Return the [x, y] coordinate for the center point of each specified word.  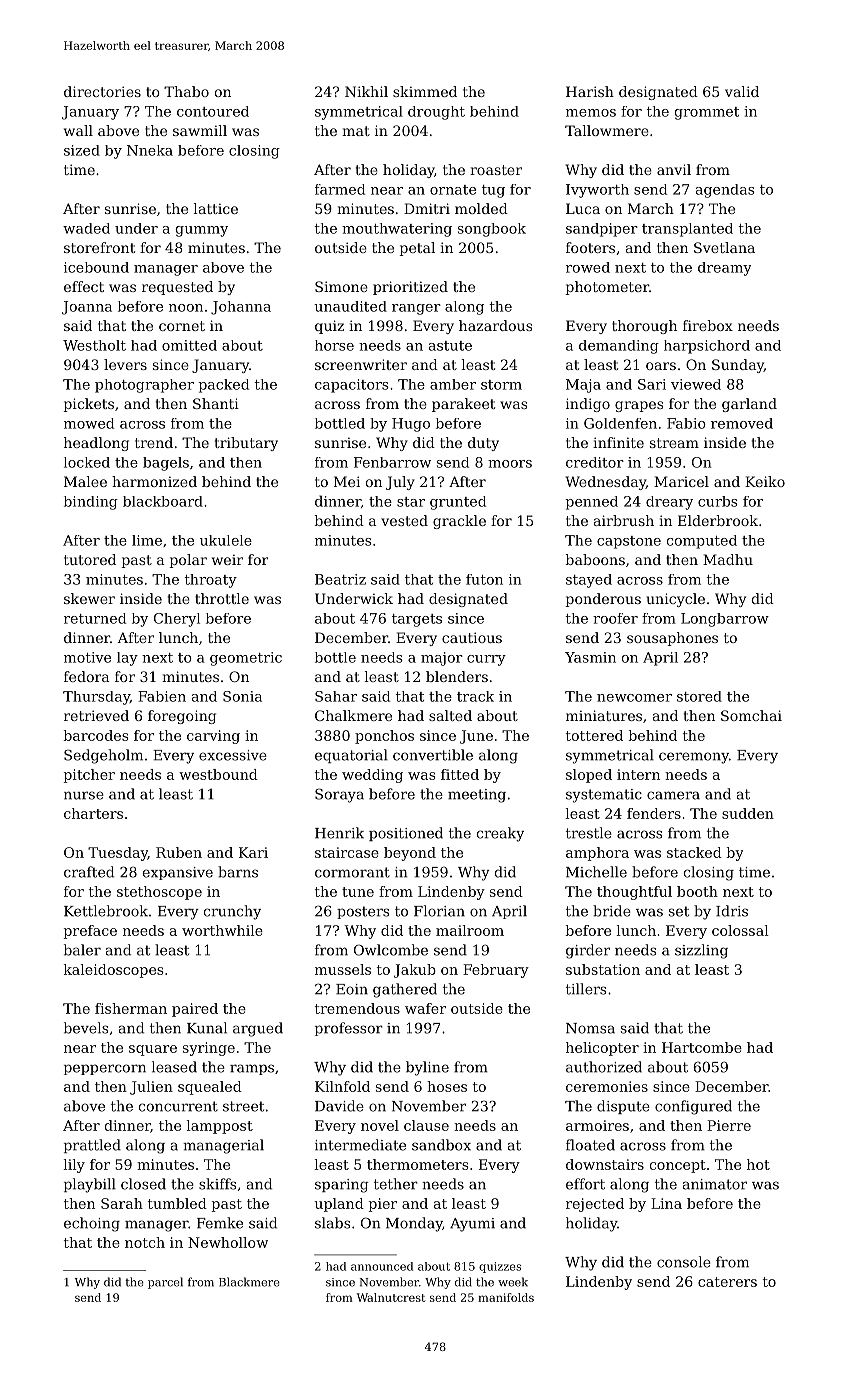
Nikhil [366, 91]
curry [486, 660]
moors [510, 464]
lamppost [219, 1127]
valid [742, 91]
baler [82, 950]
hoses [447, 1086]
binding [91, 503]
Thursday [96, 698]
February [496, 971]
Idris [732, 911]
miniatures [604, 715]
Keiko [765, 481]
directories [102, 91]
